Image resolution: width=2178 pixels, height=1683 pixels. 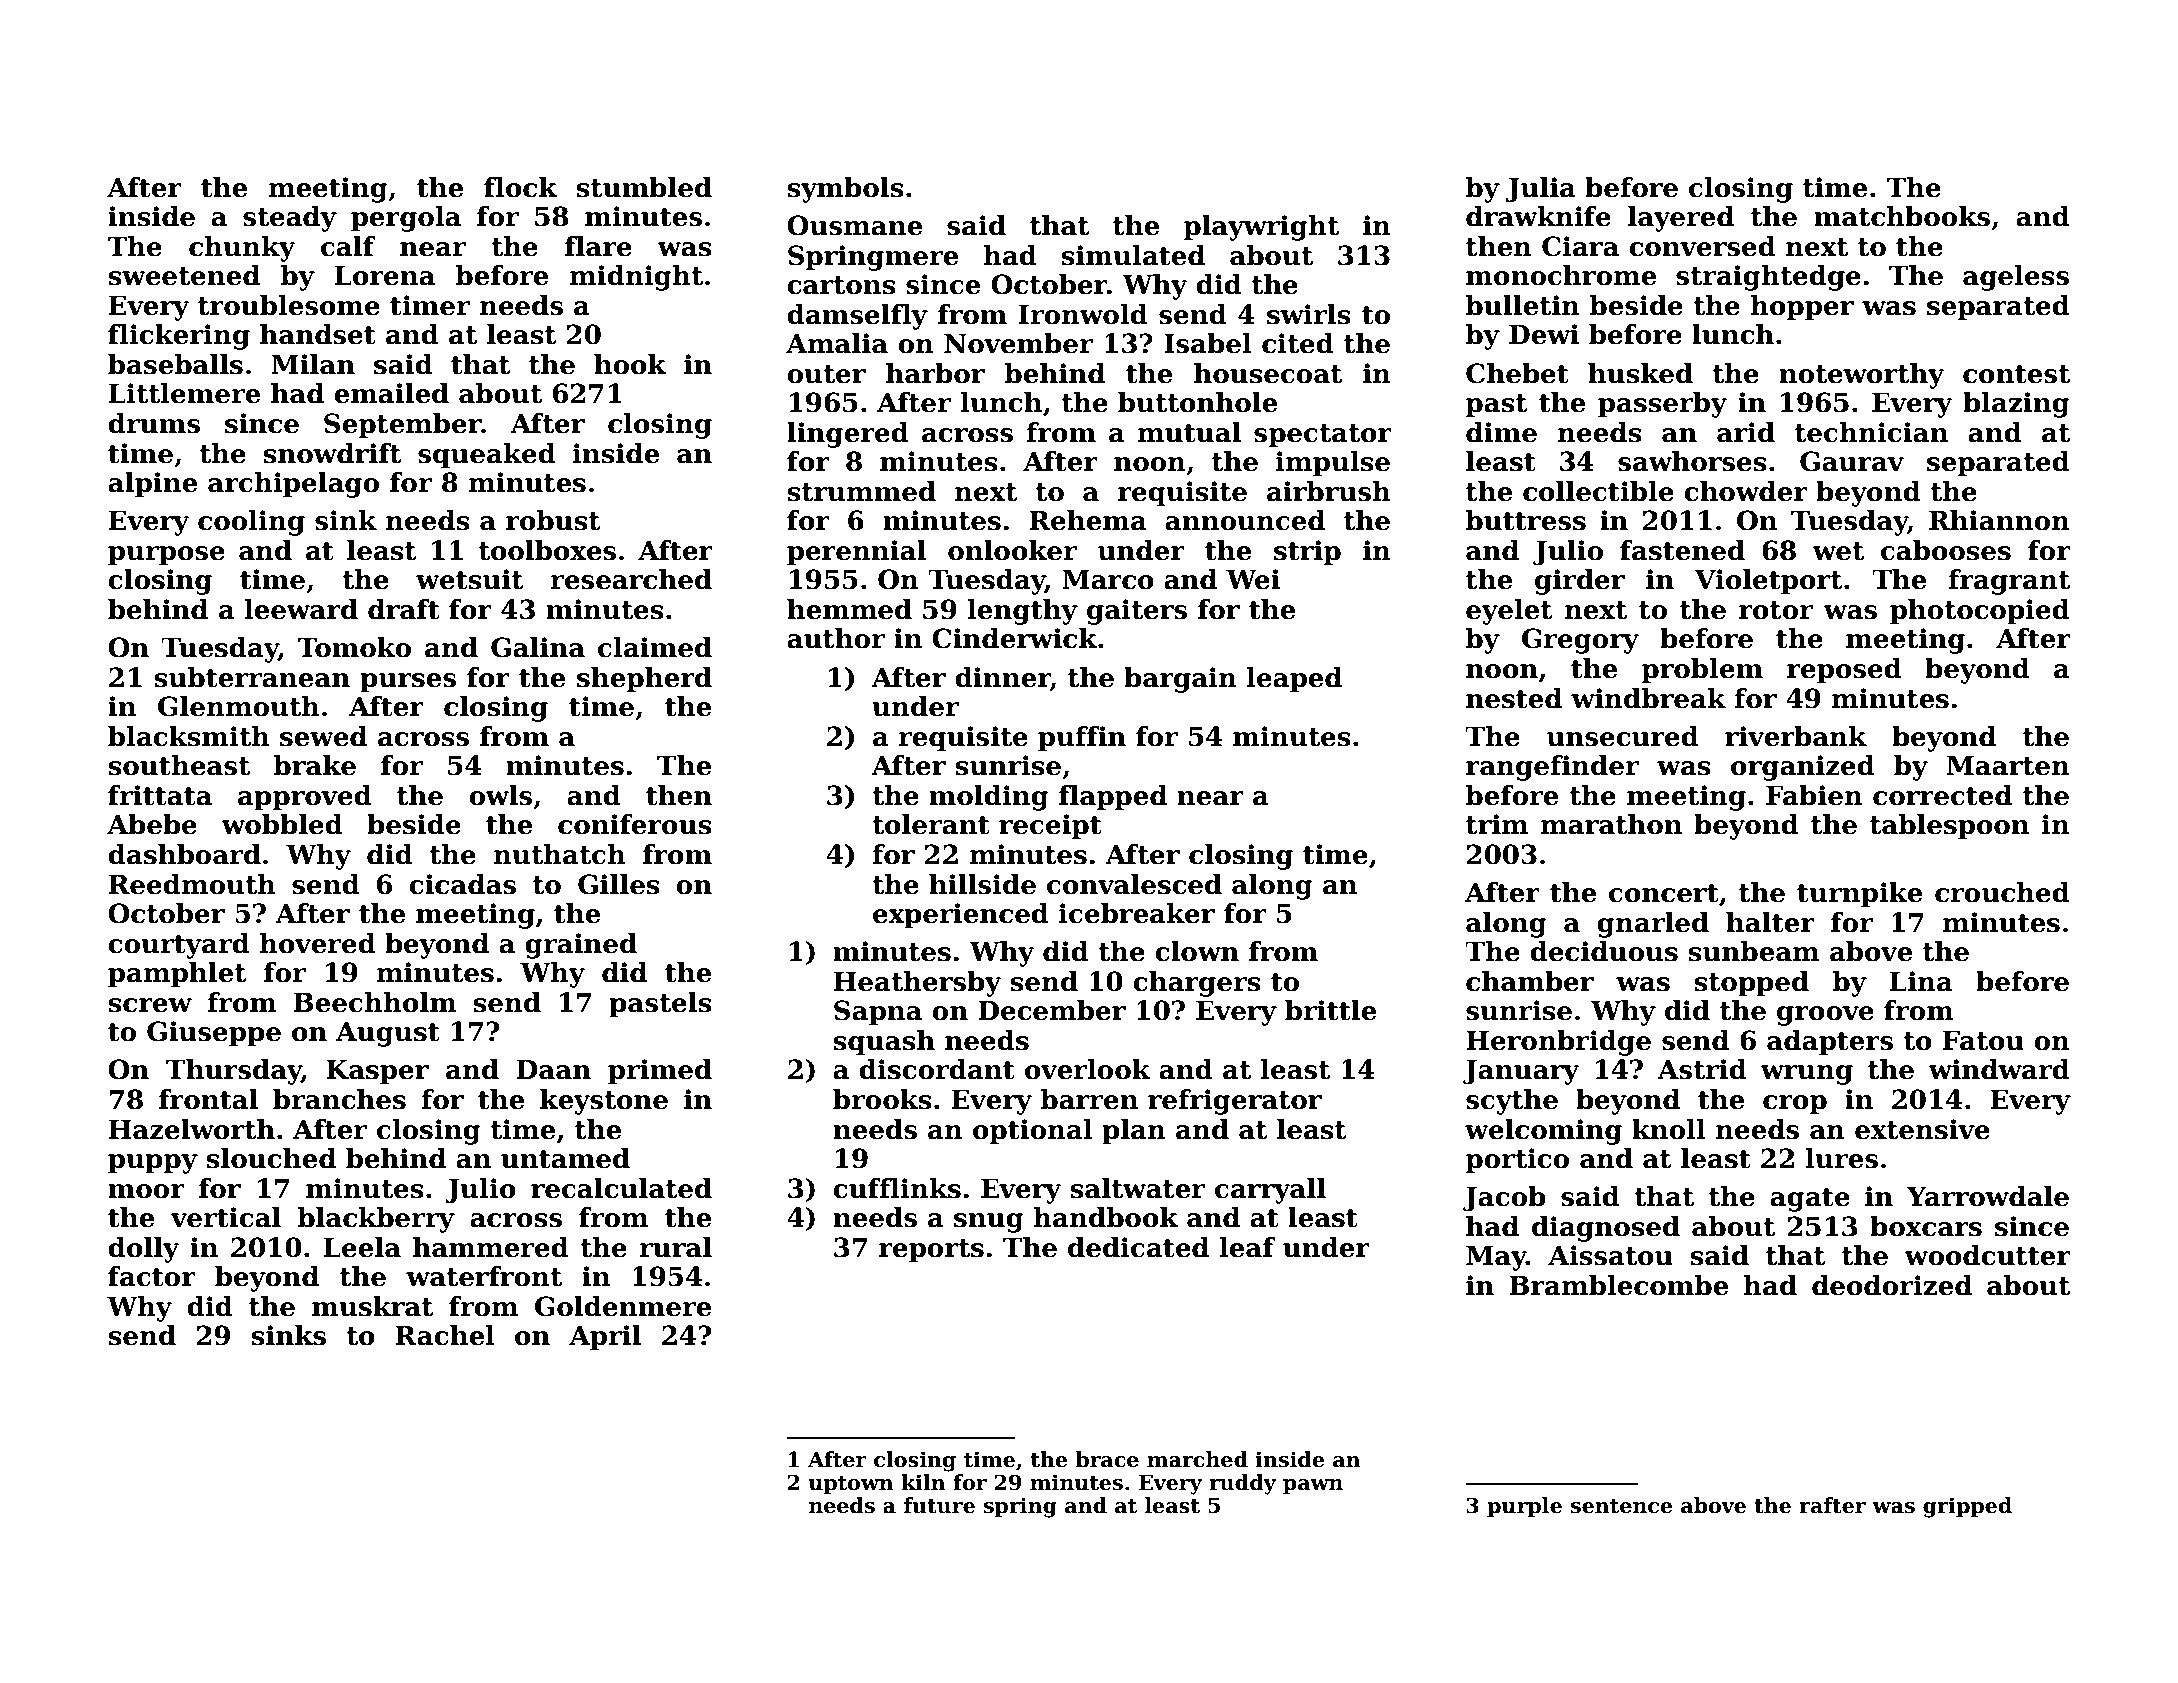 What do you see at coordinates (1541, 190) in the document?
I see `Julia` at bounding box center [1541, 190].
